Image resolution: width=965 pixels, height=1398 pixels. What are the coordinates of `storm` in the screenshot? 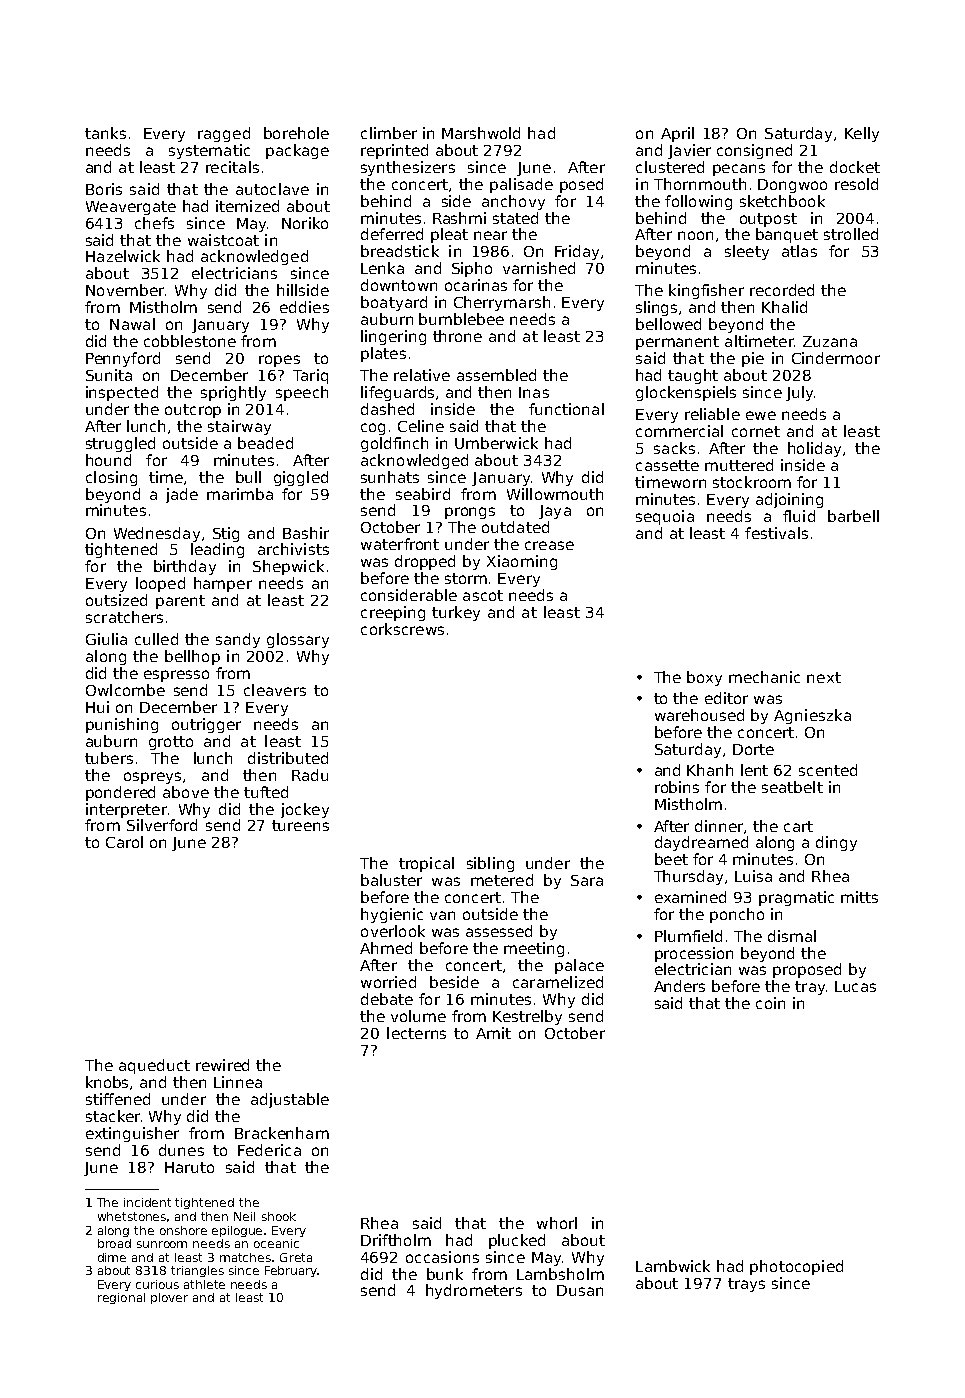 It's located at (466, 578).
